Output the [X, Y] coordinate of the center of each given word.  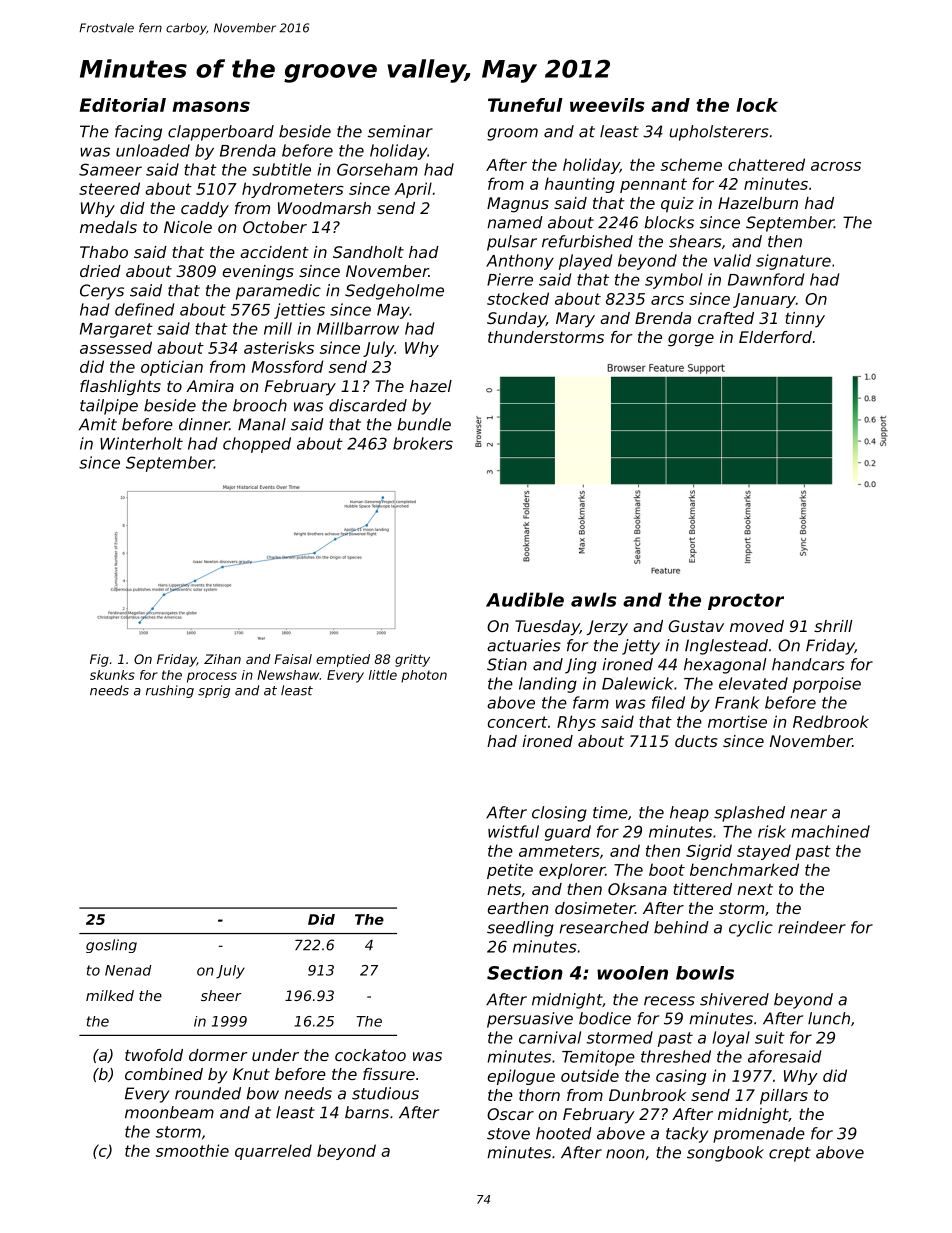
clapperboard [221, 133]
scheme [691, 164]
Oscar [510, 1114]
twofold [154, 1055]
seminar [400, 131]
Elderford [775, 337]
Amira [210, 386]
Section [525, 973]
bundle [424, 424]
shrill [833, 626]
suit [770, 1037]
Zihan [222, 659]
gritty [412, 660]
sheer [221, 995]
